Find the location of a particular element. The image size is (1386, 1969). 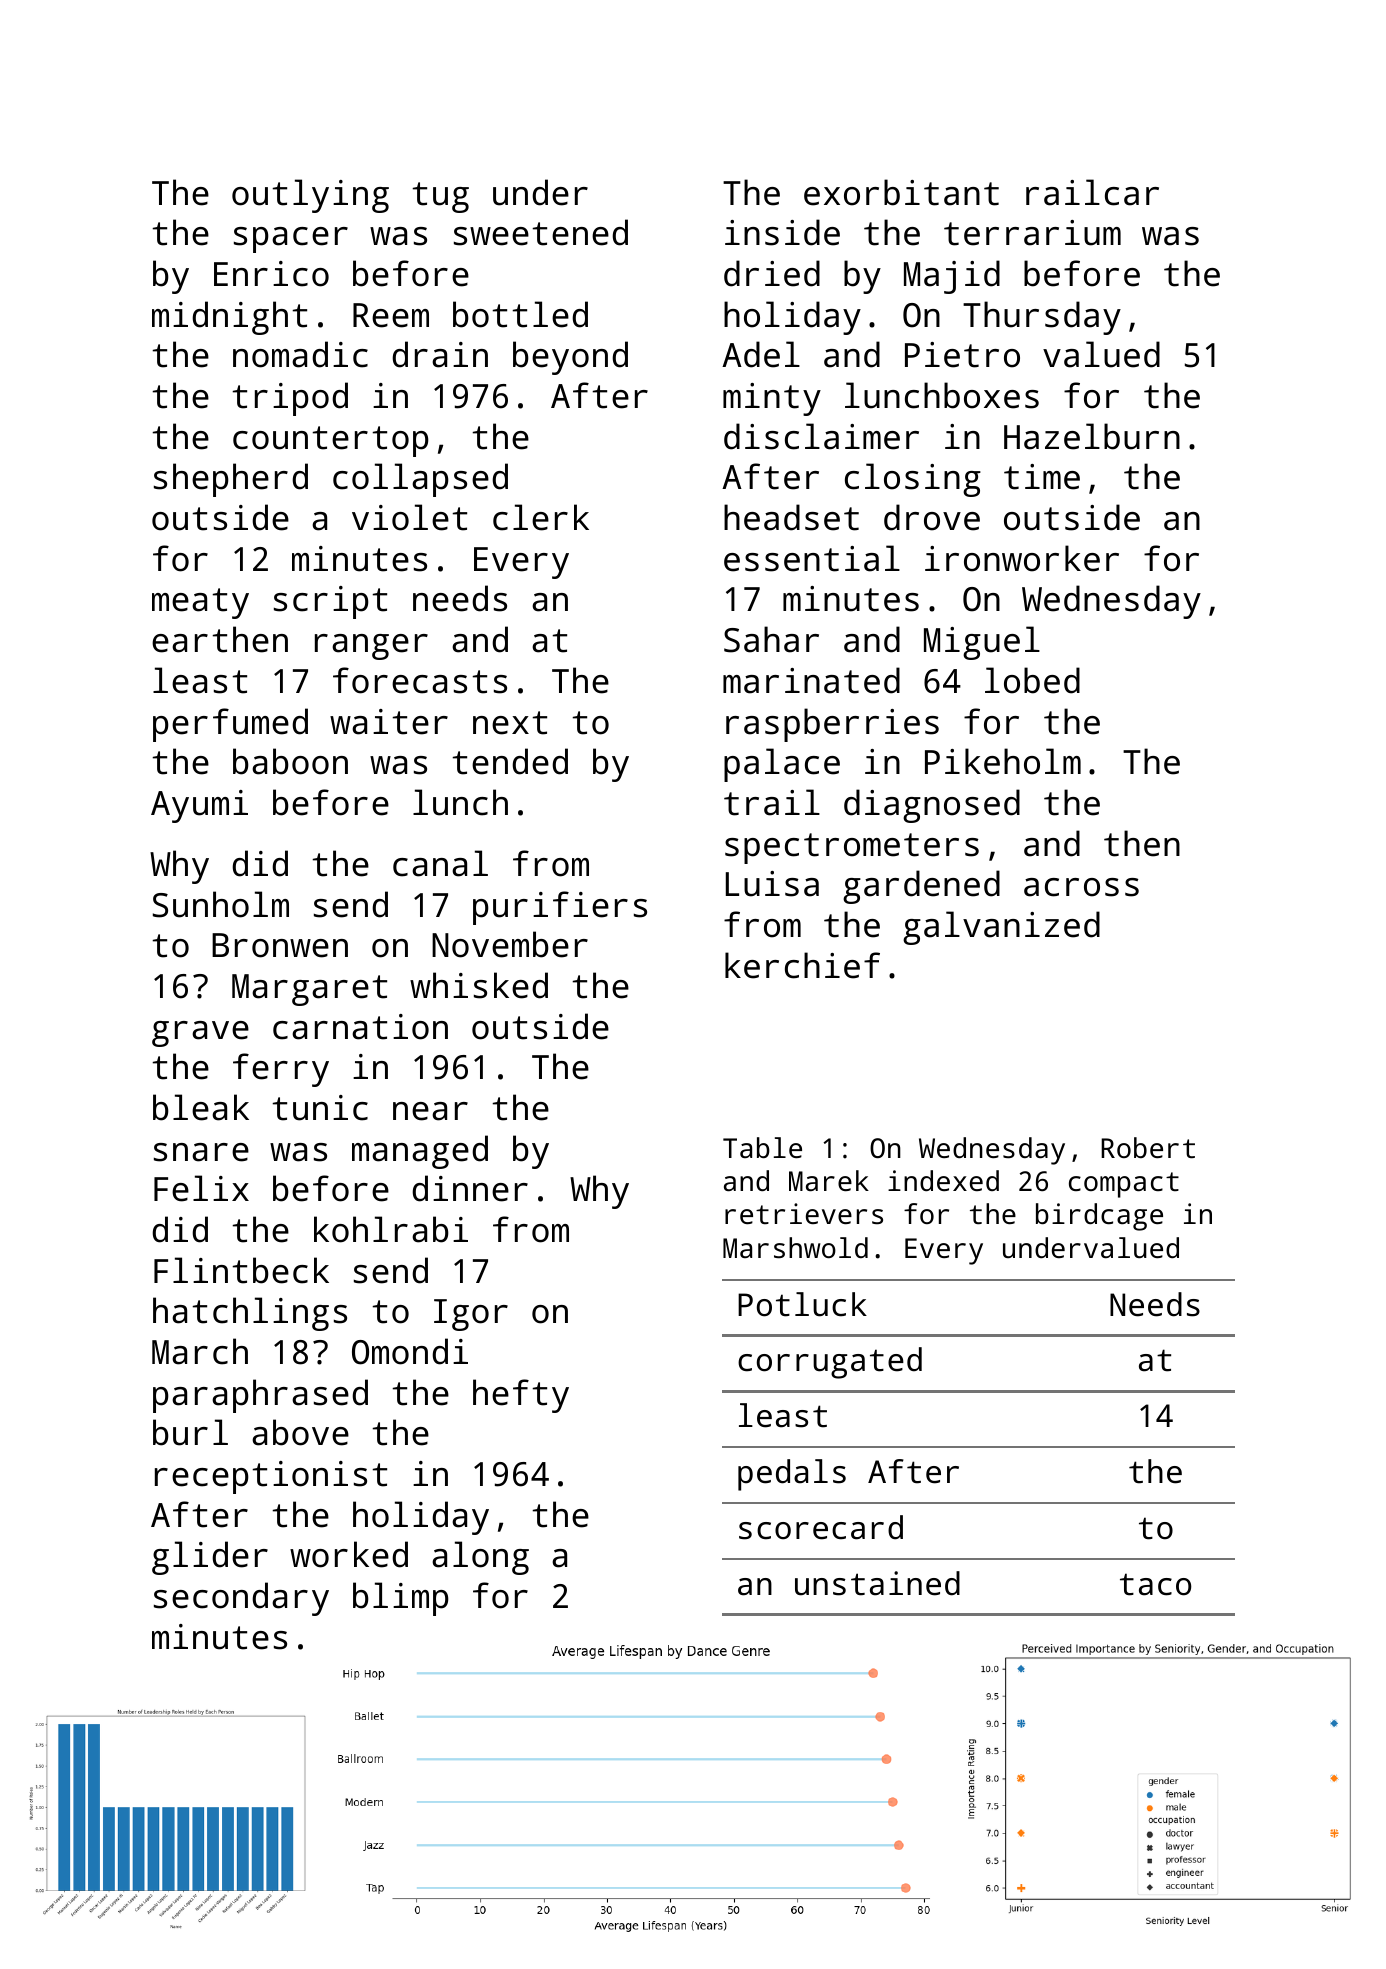

disclaimer is located at coordinates (821, 436).
